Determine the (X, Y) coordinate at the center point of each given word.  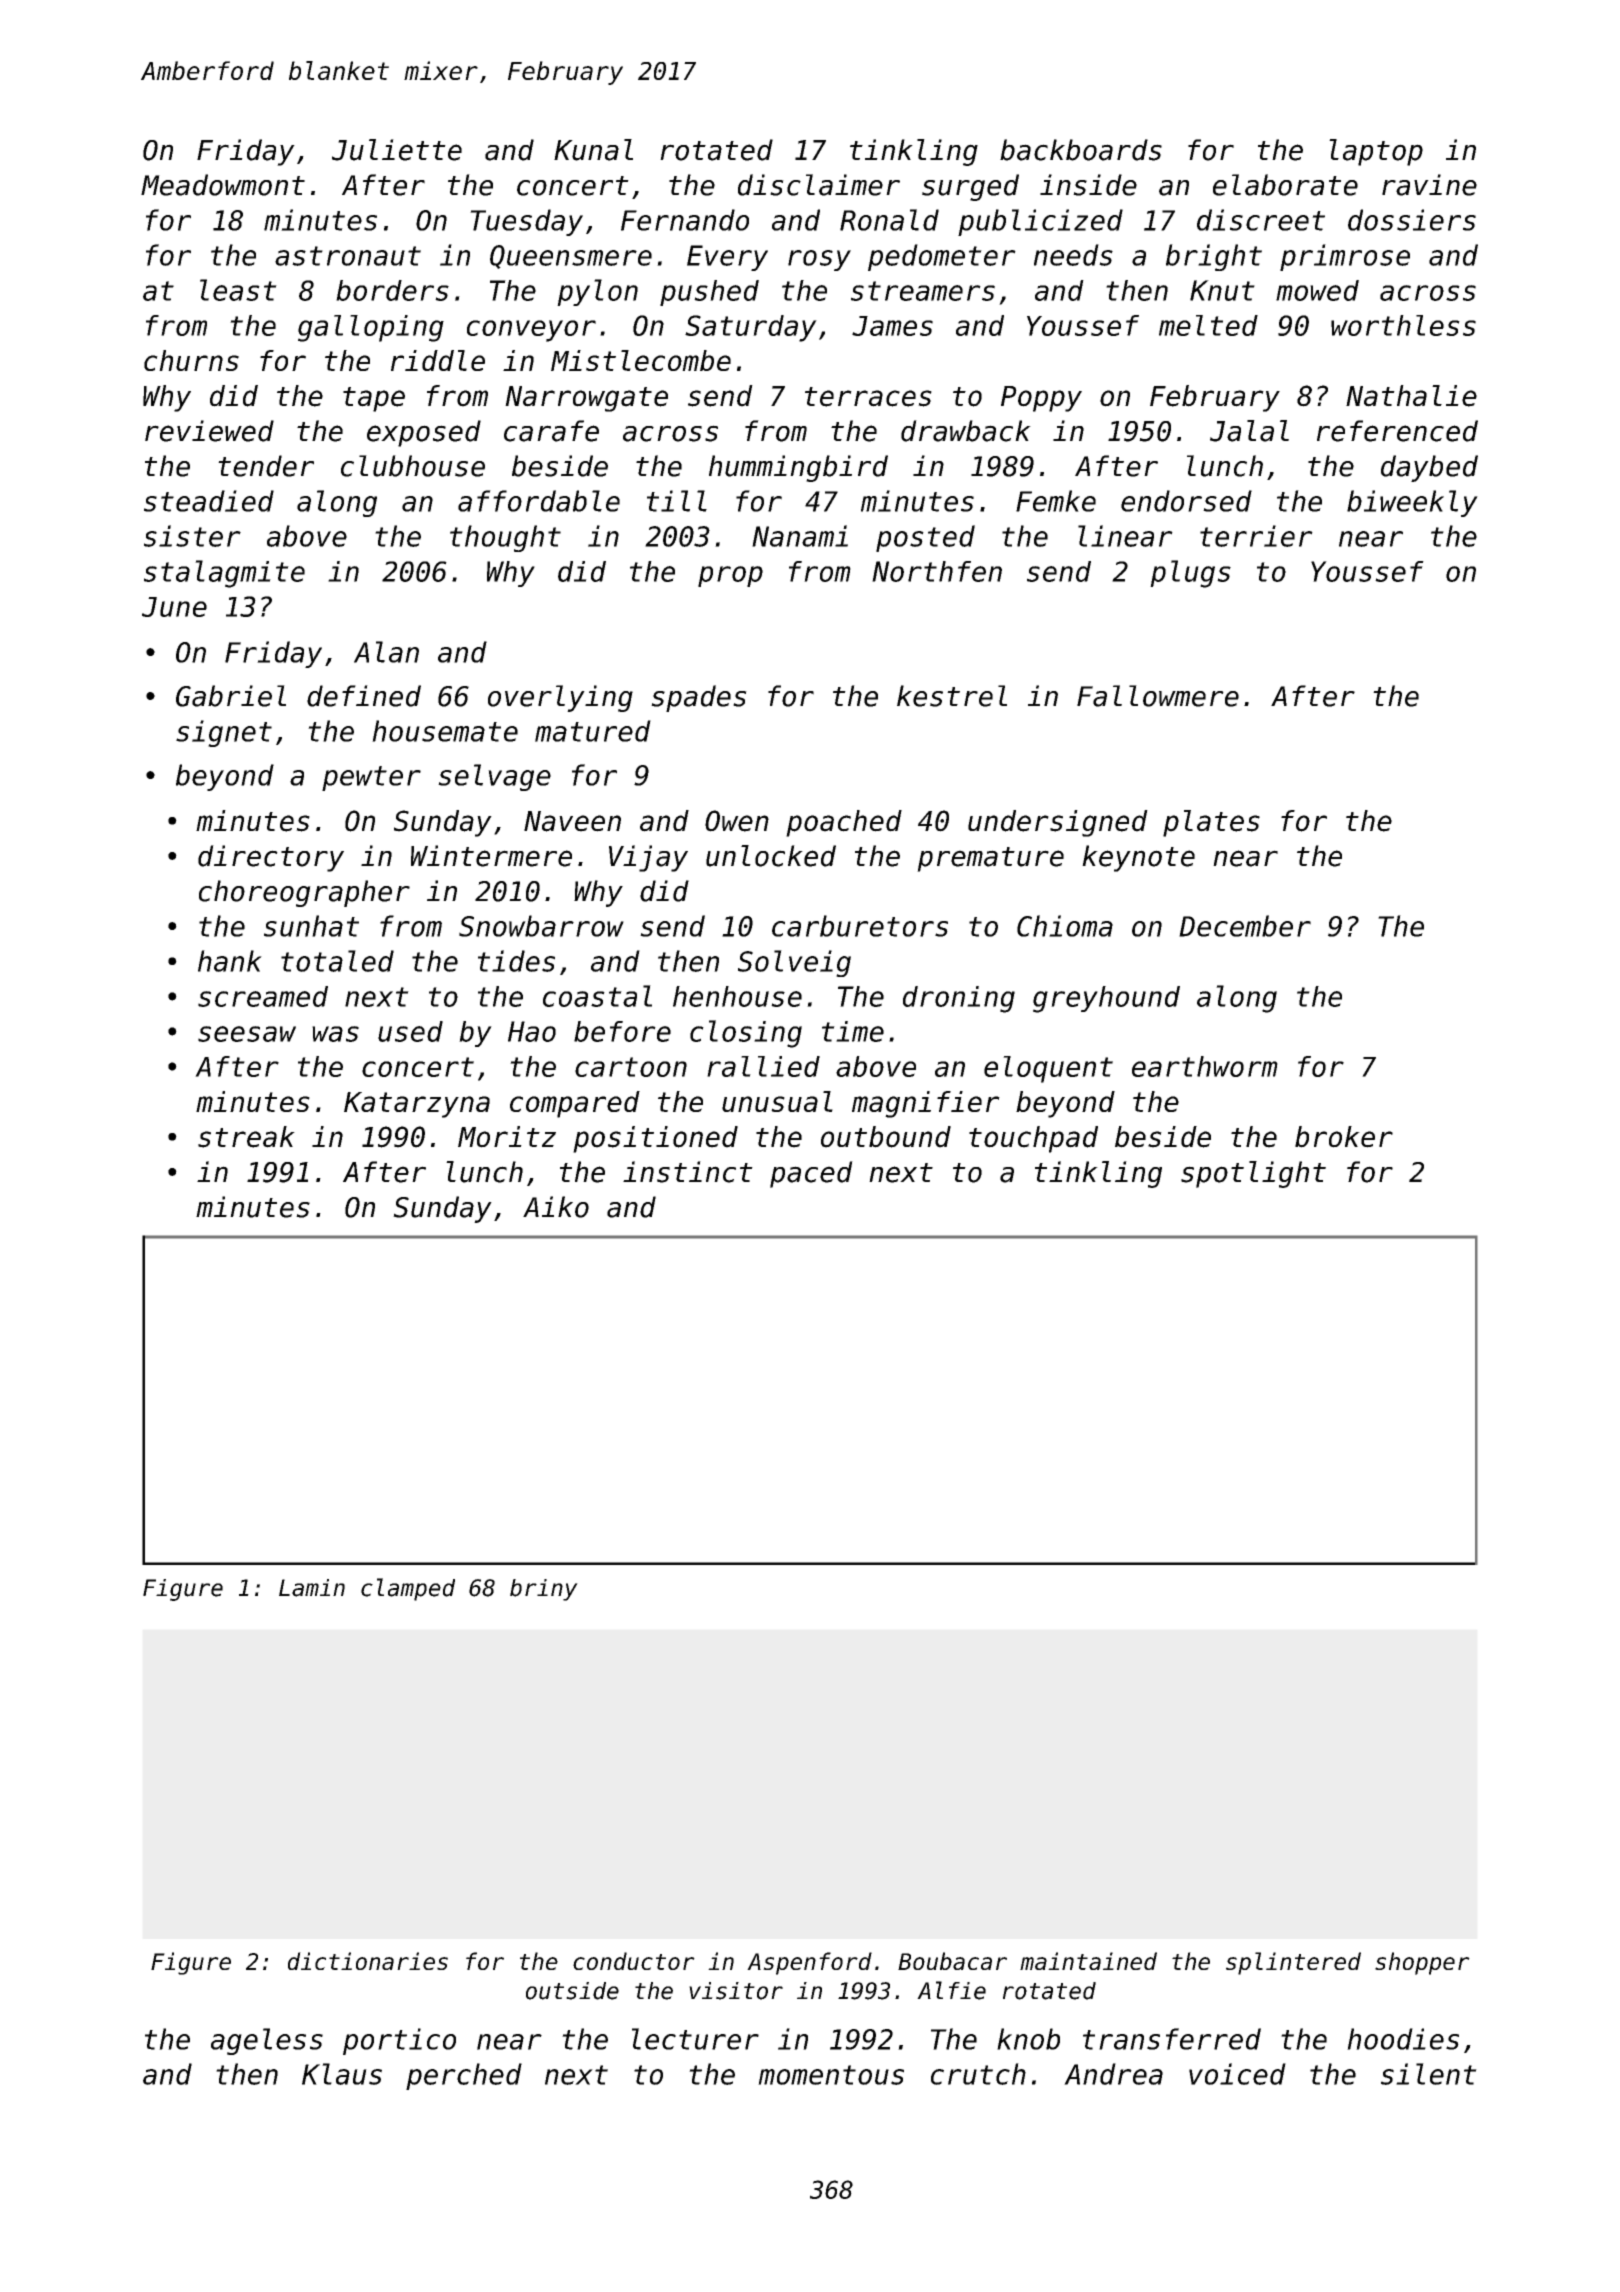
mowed (1317, 290)
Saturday (751, 328)
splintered (1293, 1963)
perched (464, 2076)
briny (544, 1590)
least (238, 290)
